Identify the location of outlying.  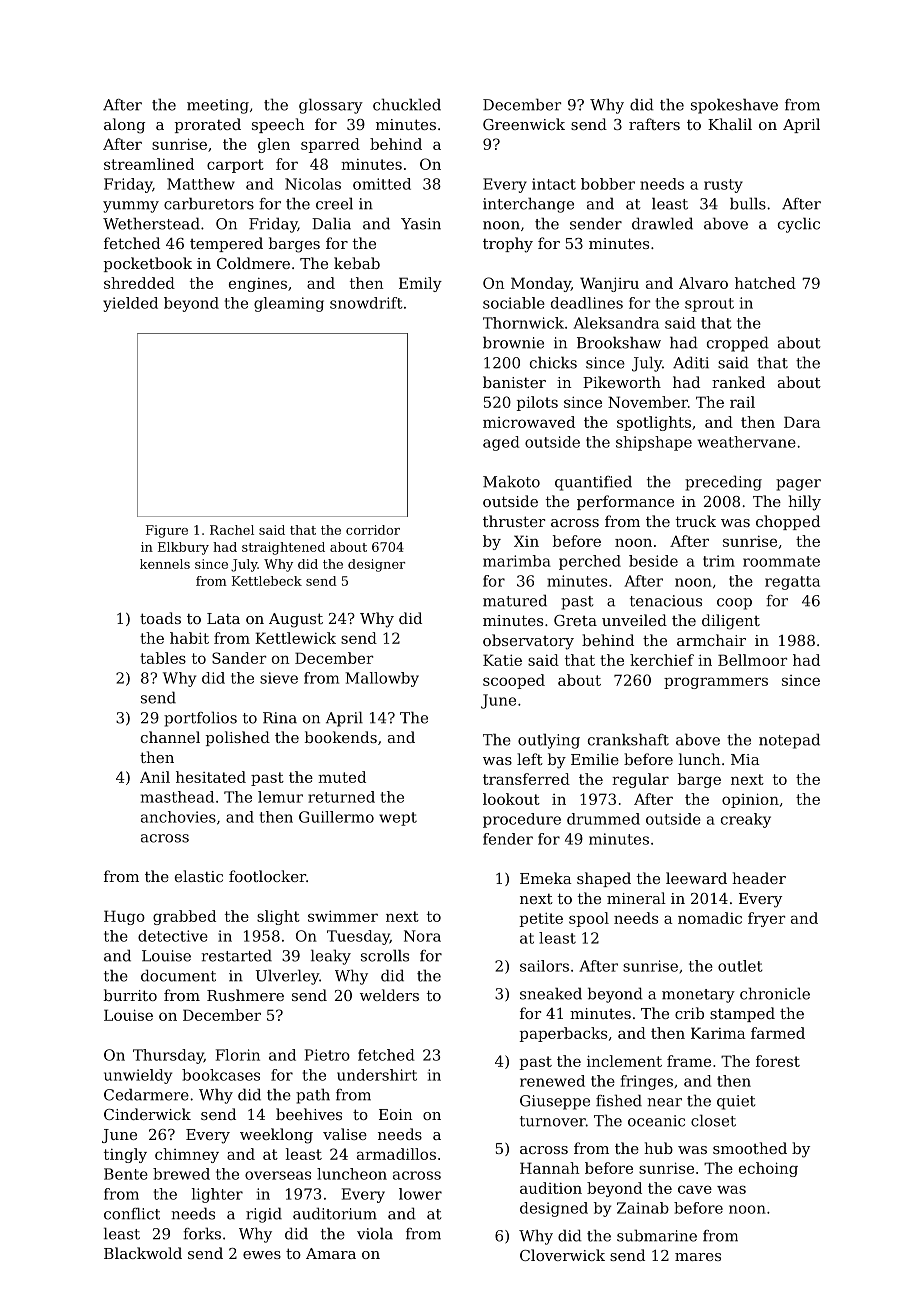
(549, 741).
